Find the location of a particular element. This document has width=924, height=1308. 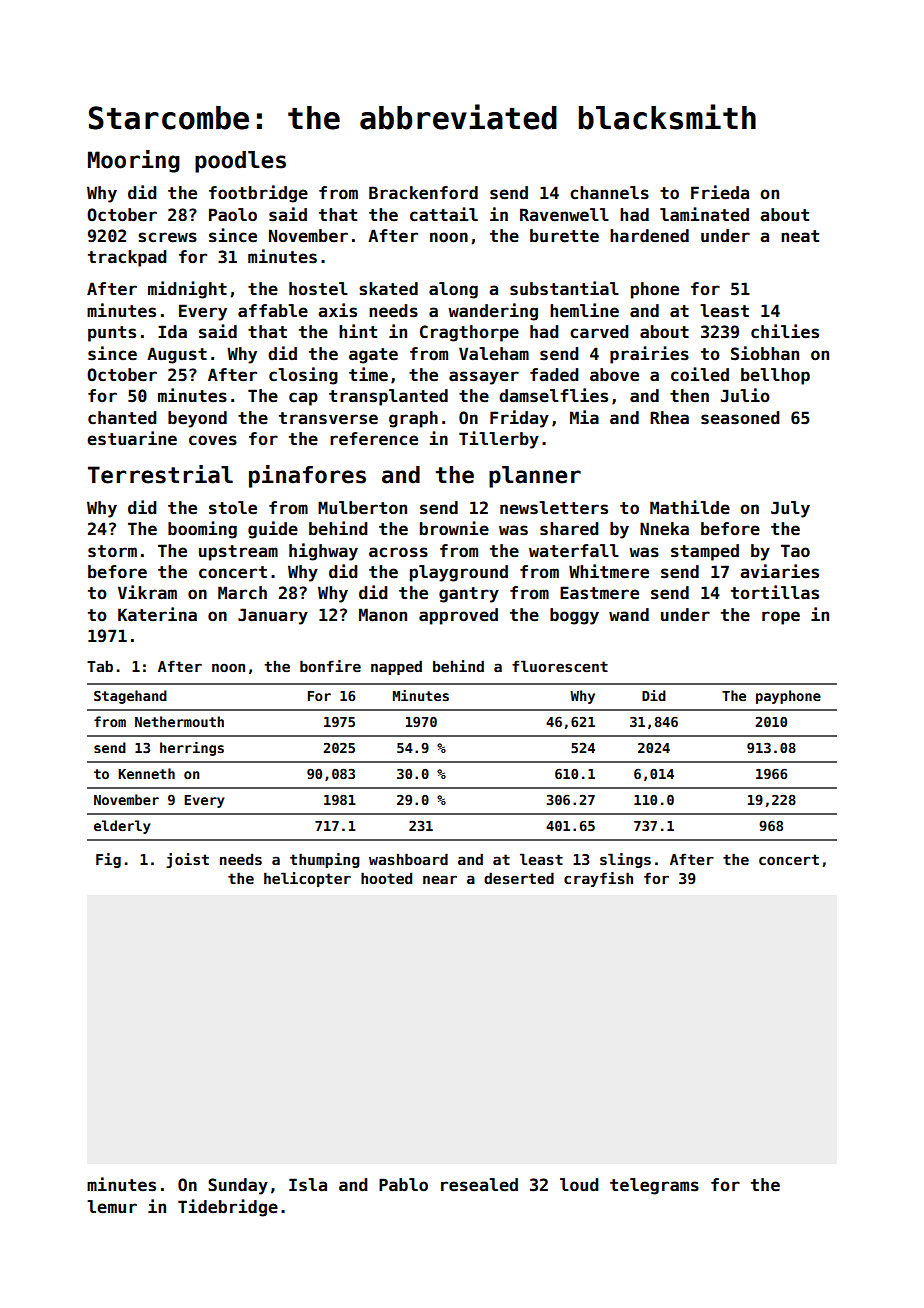

neat is located at coordinates (800, 236).
